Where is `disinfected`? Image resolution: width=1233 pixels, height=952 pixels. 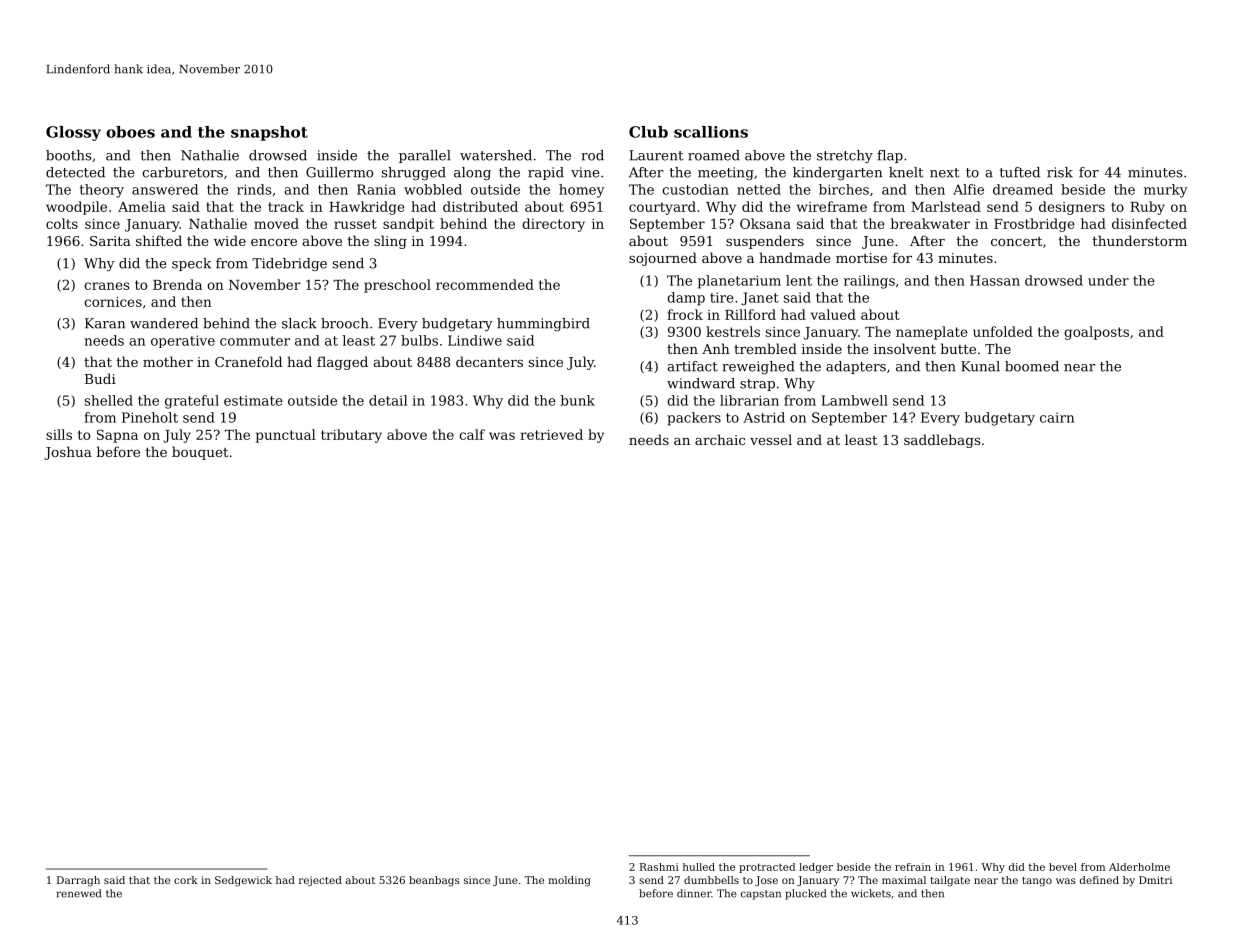
disinfected is located at coordinates (1149, 223).
